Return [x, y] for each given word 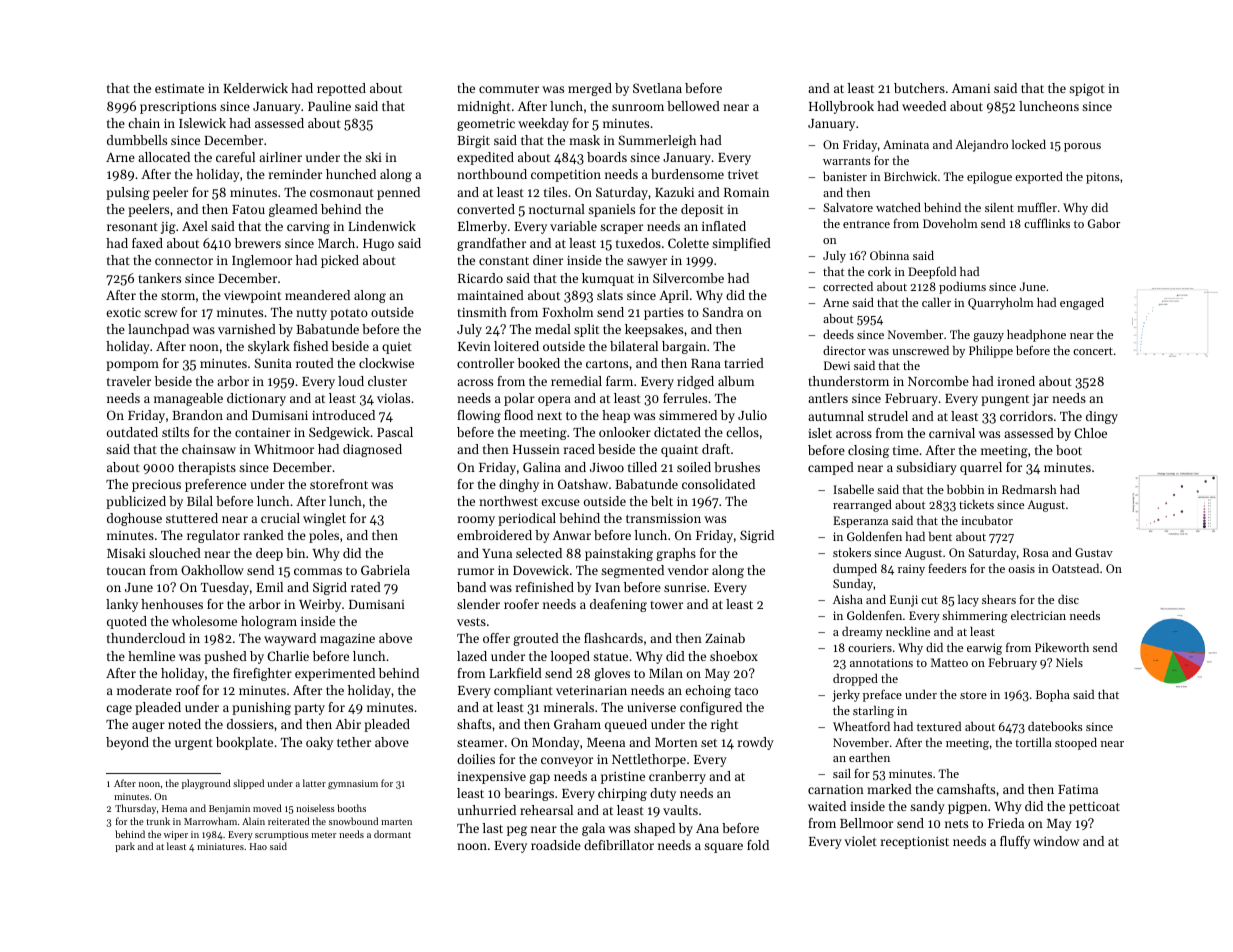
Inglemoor [262, 261]
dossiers [250, 724]
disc [1068, 599]
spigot [1087, 90]
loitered [516, 346]
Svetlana [657, 88]
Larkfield [515, 673]
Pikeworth [1062, 647]
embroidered [494, 535]
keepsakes [654, 330]
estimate [179, 88]
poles [324, 536]
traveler [129, 381]
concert [1093, 351]
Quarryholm [1001, 304]
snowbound [353, 821]
